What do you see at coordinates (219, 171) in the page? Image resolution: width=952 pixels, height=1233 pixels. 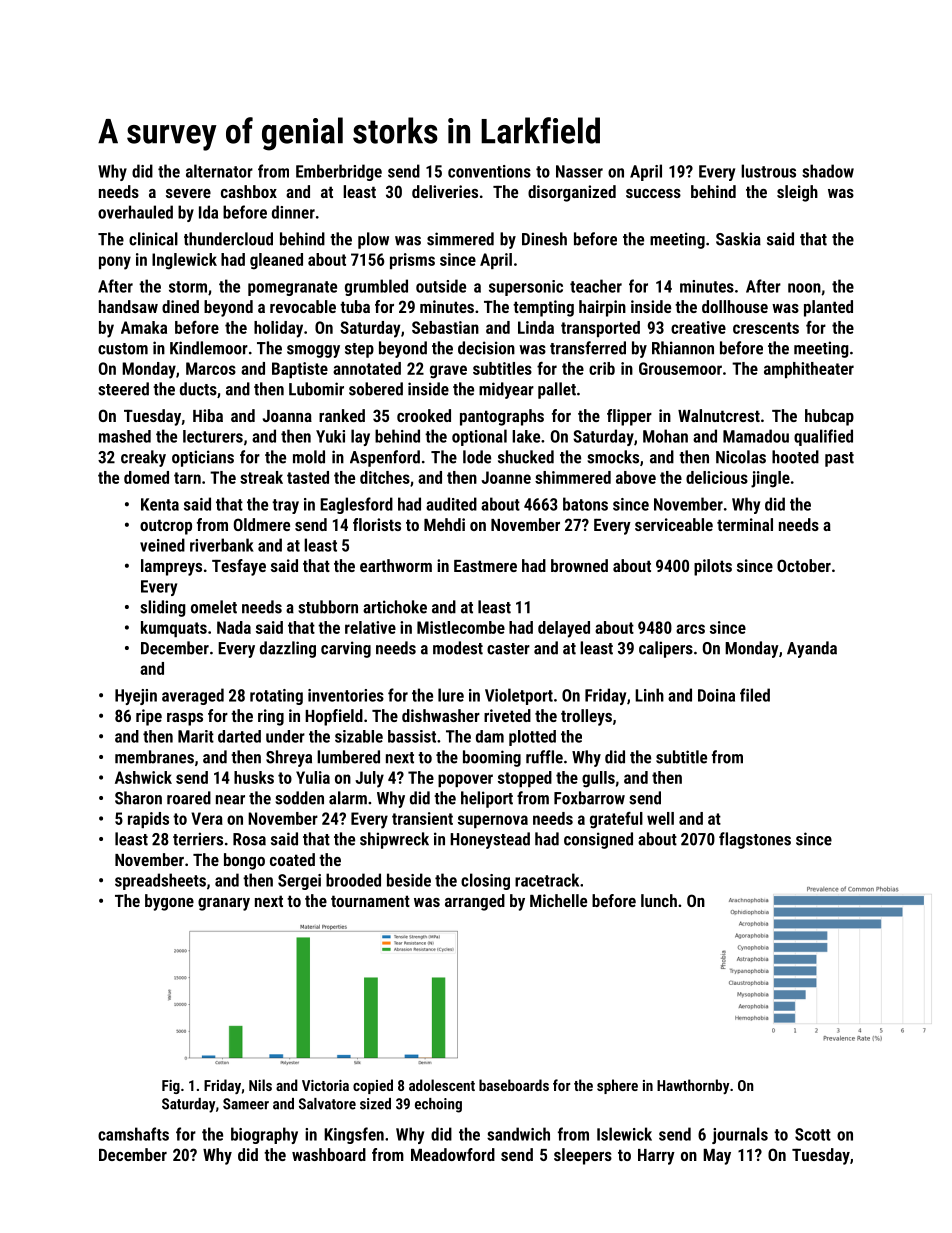 I see `alternator` at bounding box center [219, 171].
